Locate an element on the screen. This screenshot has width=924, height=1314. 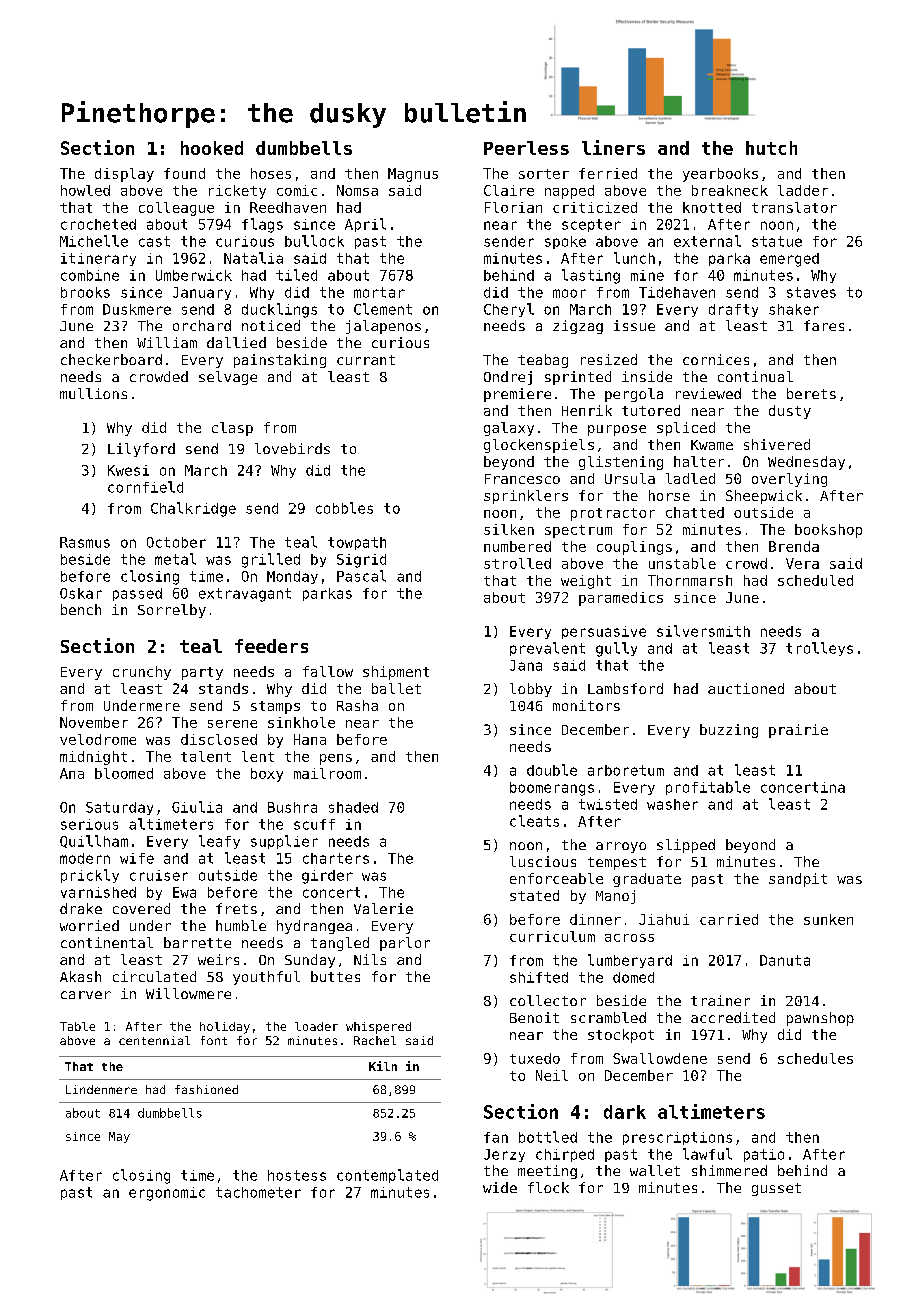
gusset is located at coordinates (776, 1189).
